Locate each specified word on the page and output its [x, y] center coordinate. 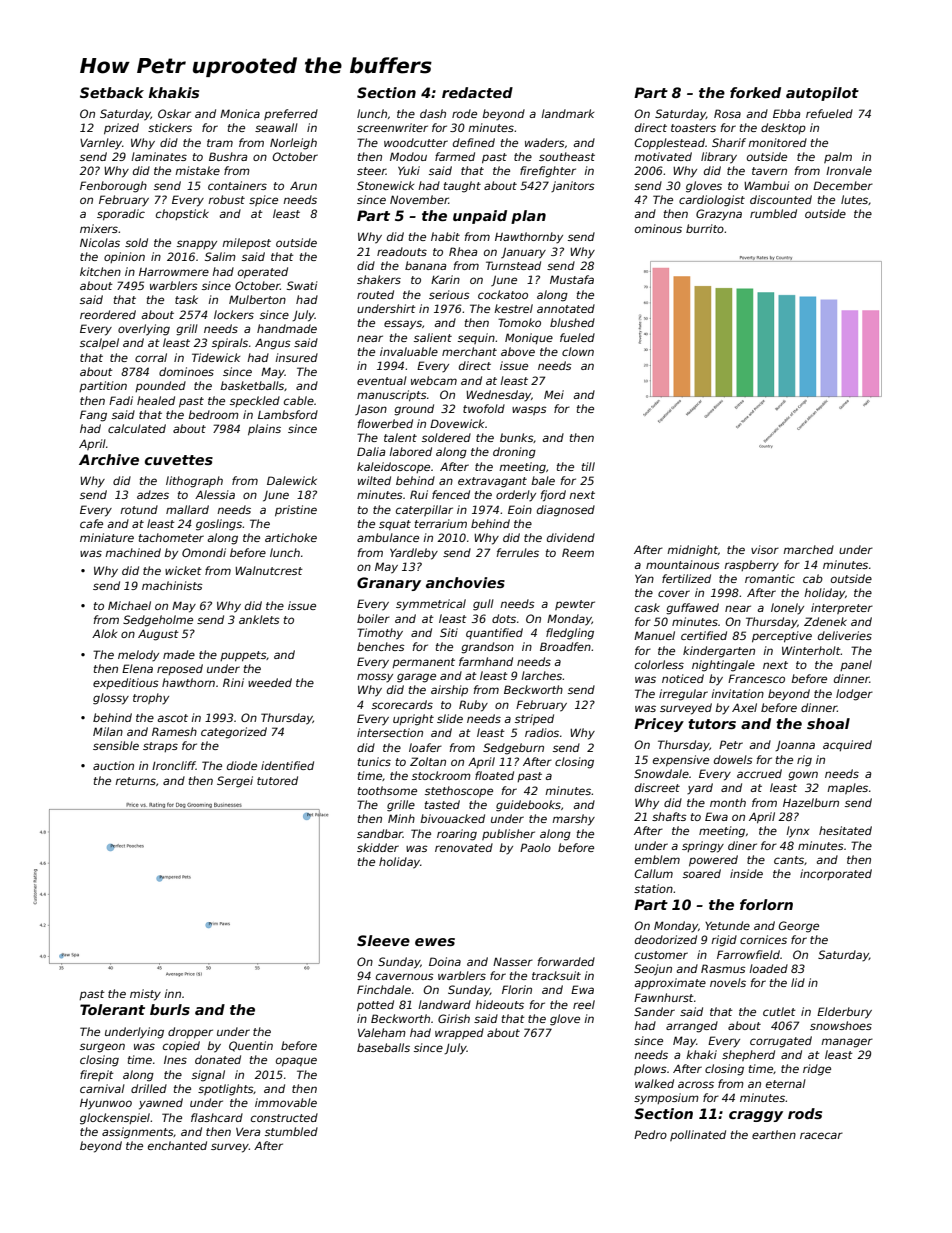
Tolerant [112, 1009]
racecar [821, 1135]
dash [433, 113]
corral [151, 357]
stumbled [291, 1131]
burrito [705, 228]
